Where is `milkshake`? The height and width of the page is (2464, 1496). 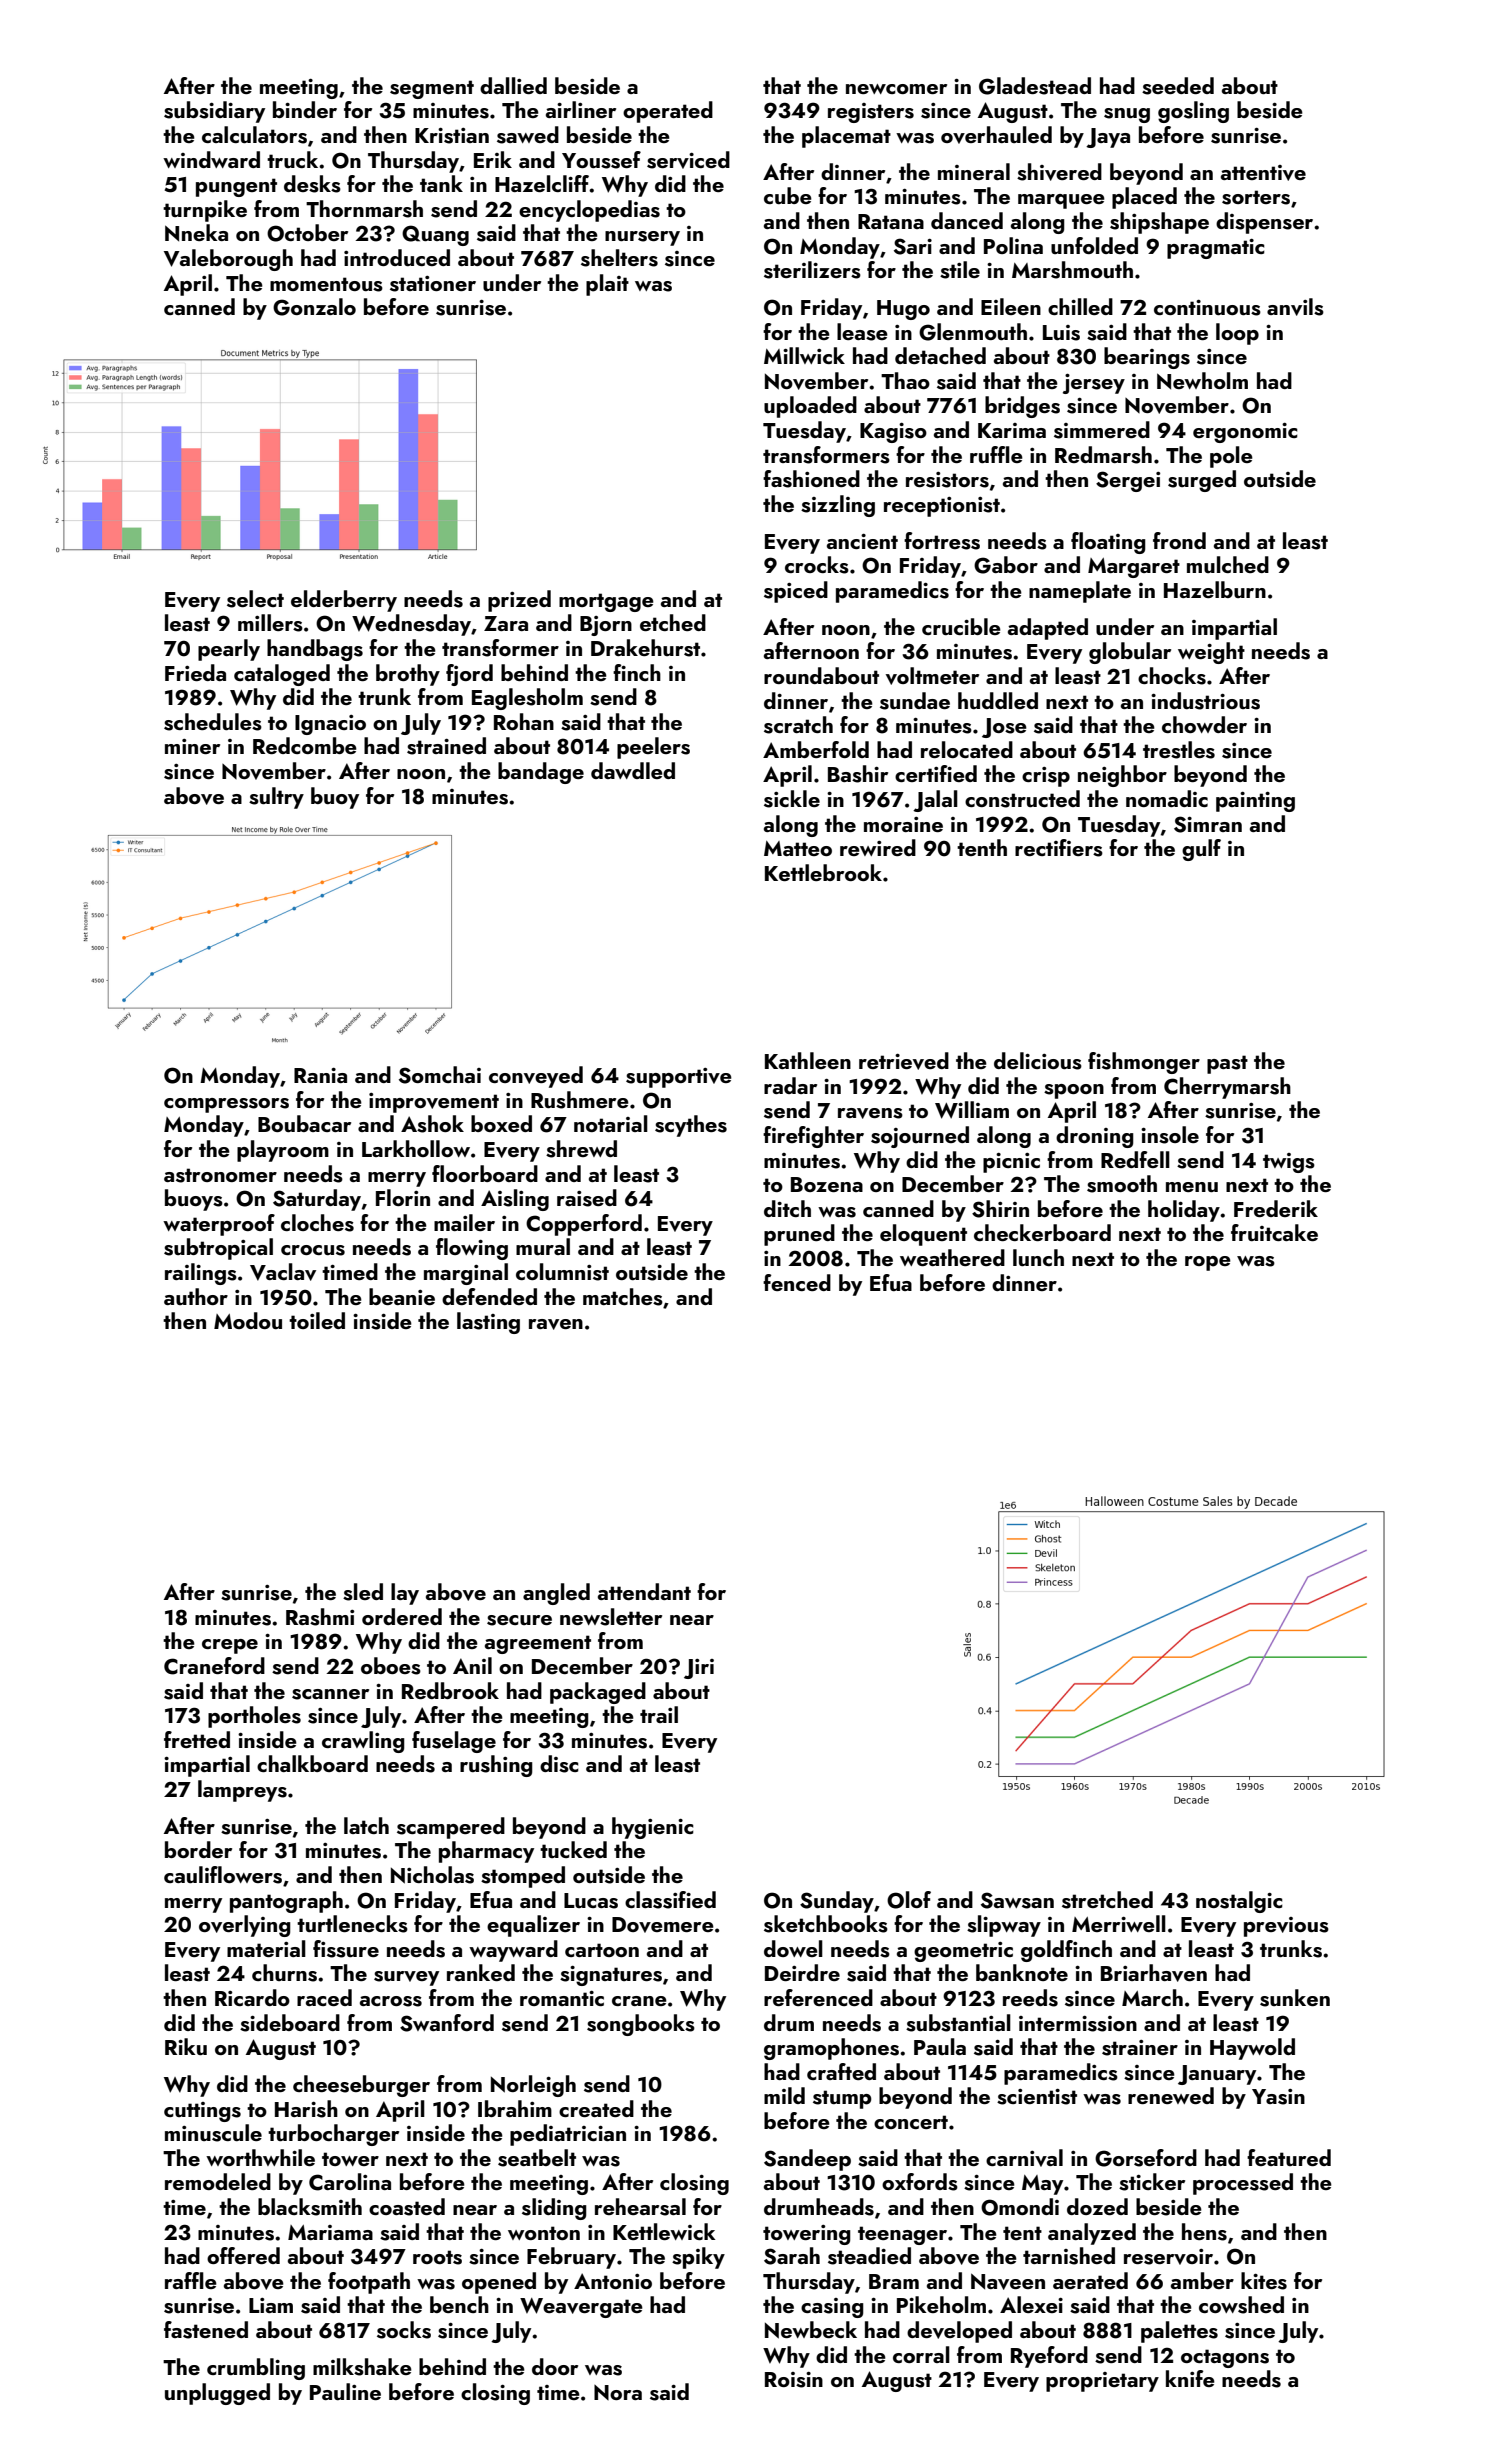
milkshake is located at coordinates (362, 2367).
